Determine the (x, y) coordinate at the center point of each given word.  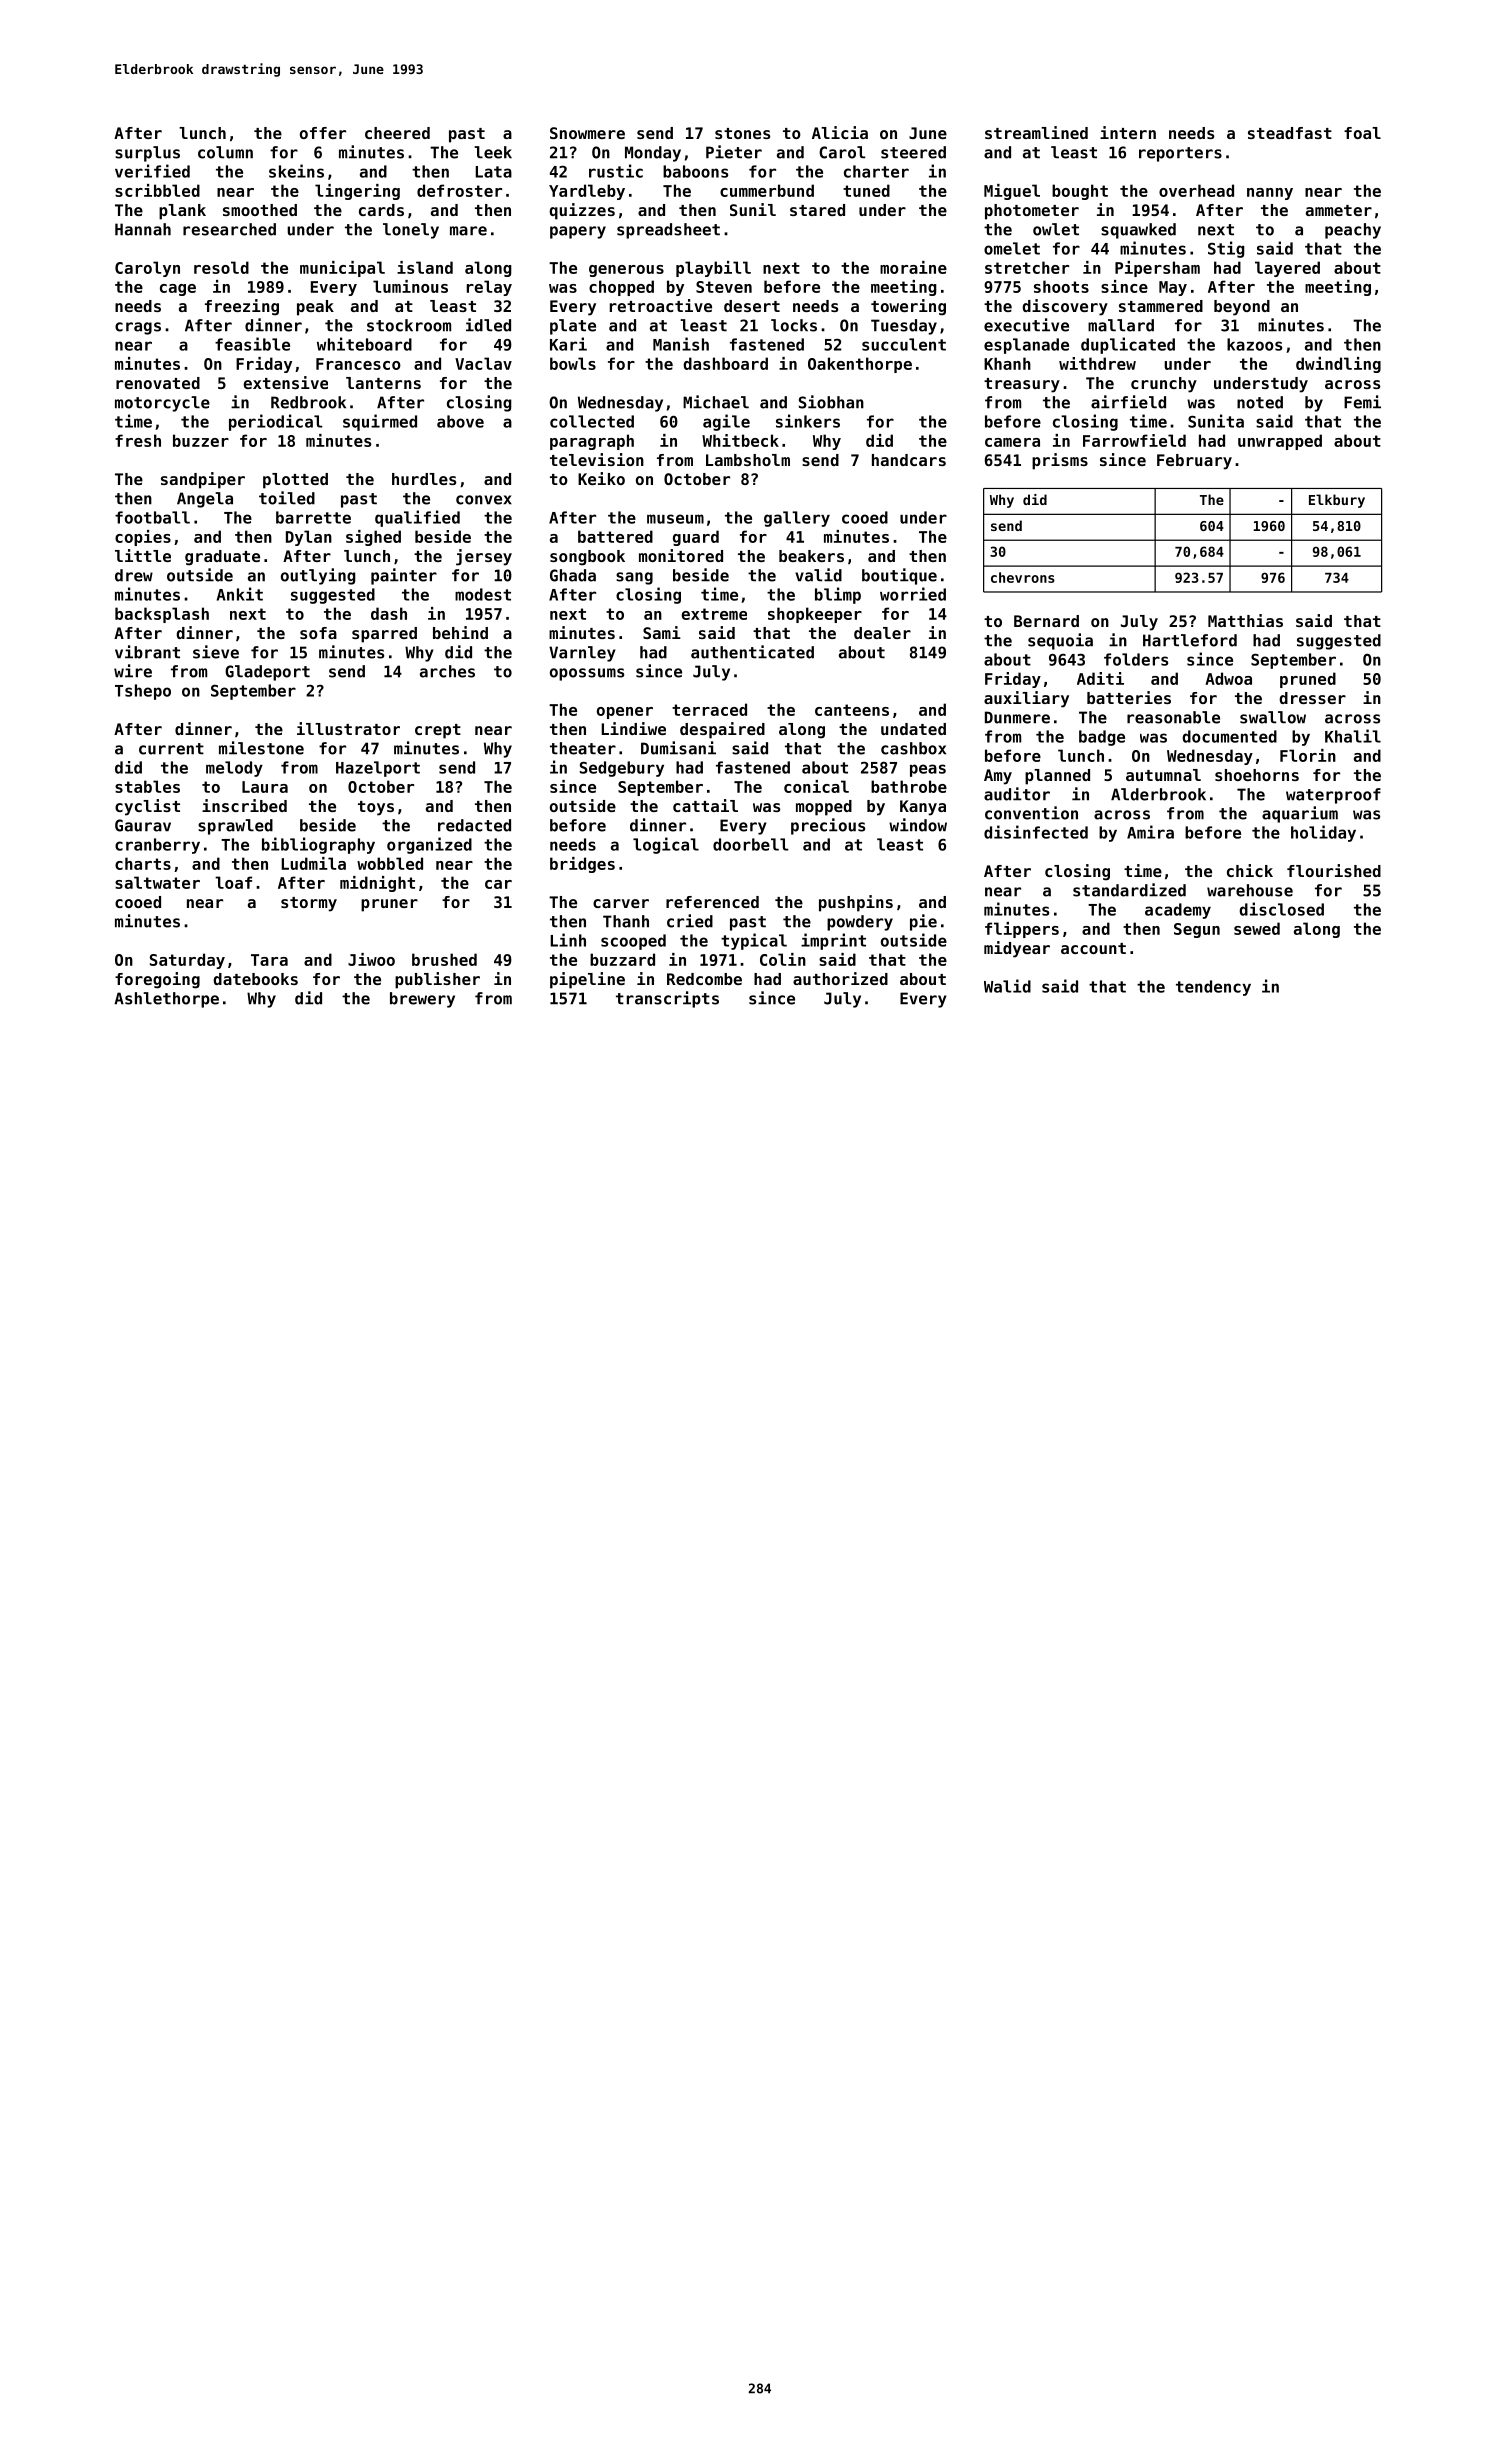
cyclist (147, 807)
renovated (158, 383)
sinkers (808, 421)
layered (1287, 269)
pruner (389, 905)
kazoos (1254, 344)
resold (221, 267)
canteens (852, 710)
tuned (866, 190)
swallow (1273, 717)
